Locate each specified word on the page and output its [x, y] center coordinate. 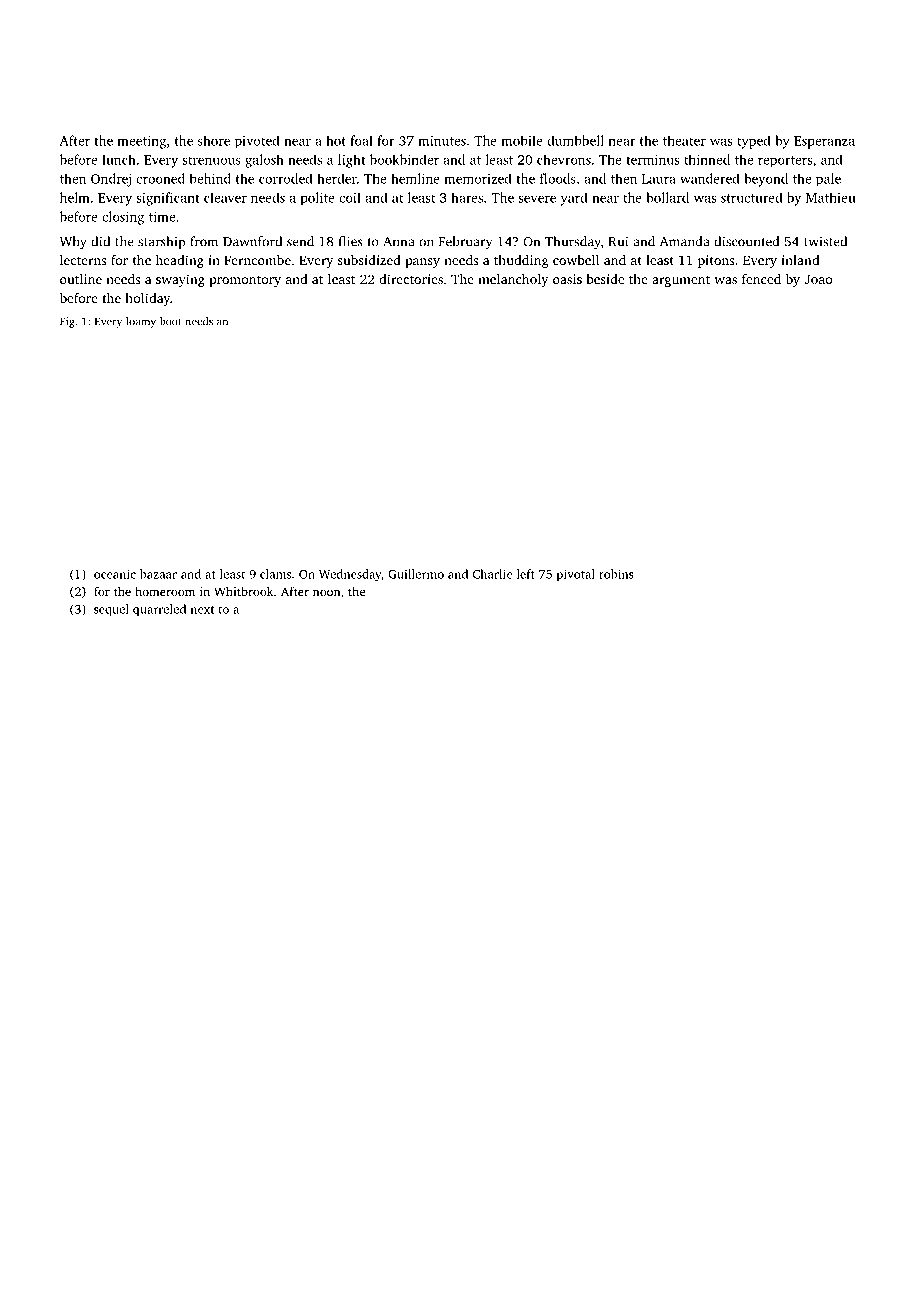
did [100, 241]
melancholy [513, 280]
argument [681, 281]
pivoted [257, 141]
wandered [710, 178]
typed [754, 142]
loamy [141, 322]
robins [616, 574]
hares [467, 197]
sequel [111, 610]
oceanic [115, 574]
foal [361, 140]
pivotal [576, 575]
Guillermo [416, 574]
